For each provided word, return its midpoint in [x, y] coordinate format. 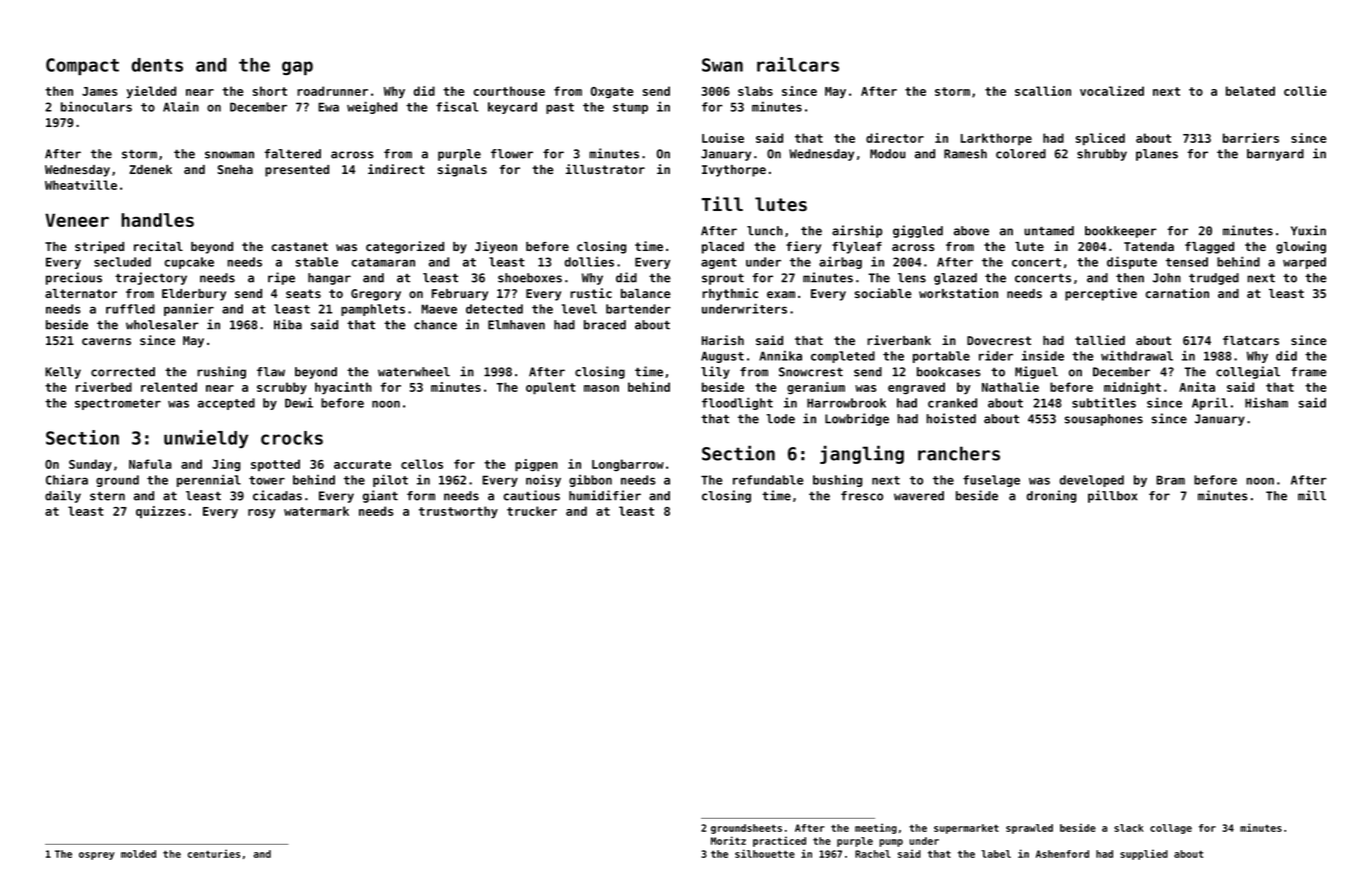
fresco [862, 496]
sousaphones [1104, 420]
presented [297, 171]
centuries [214, 853]
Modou [888, 154]
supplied [1144, 854]
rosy [261, 514]
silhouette [765, 853]
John [1167, 278]
